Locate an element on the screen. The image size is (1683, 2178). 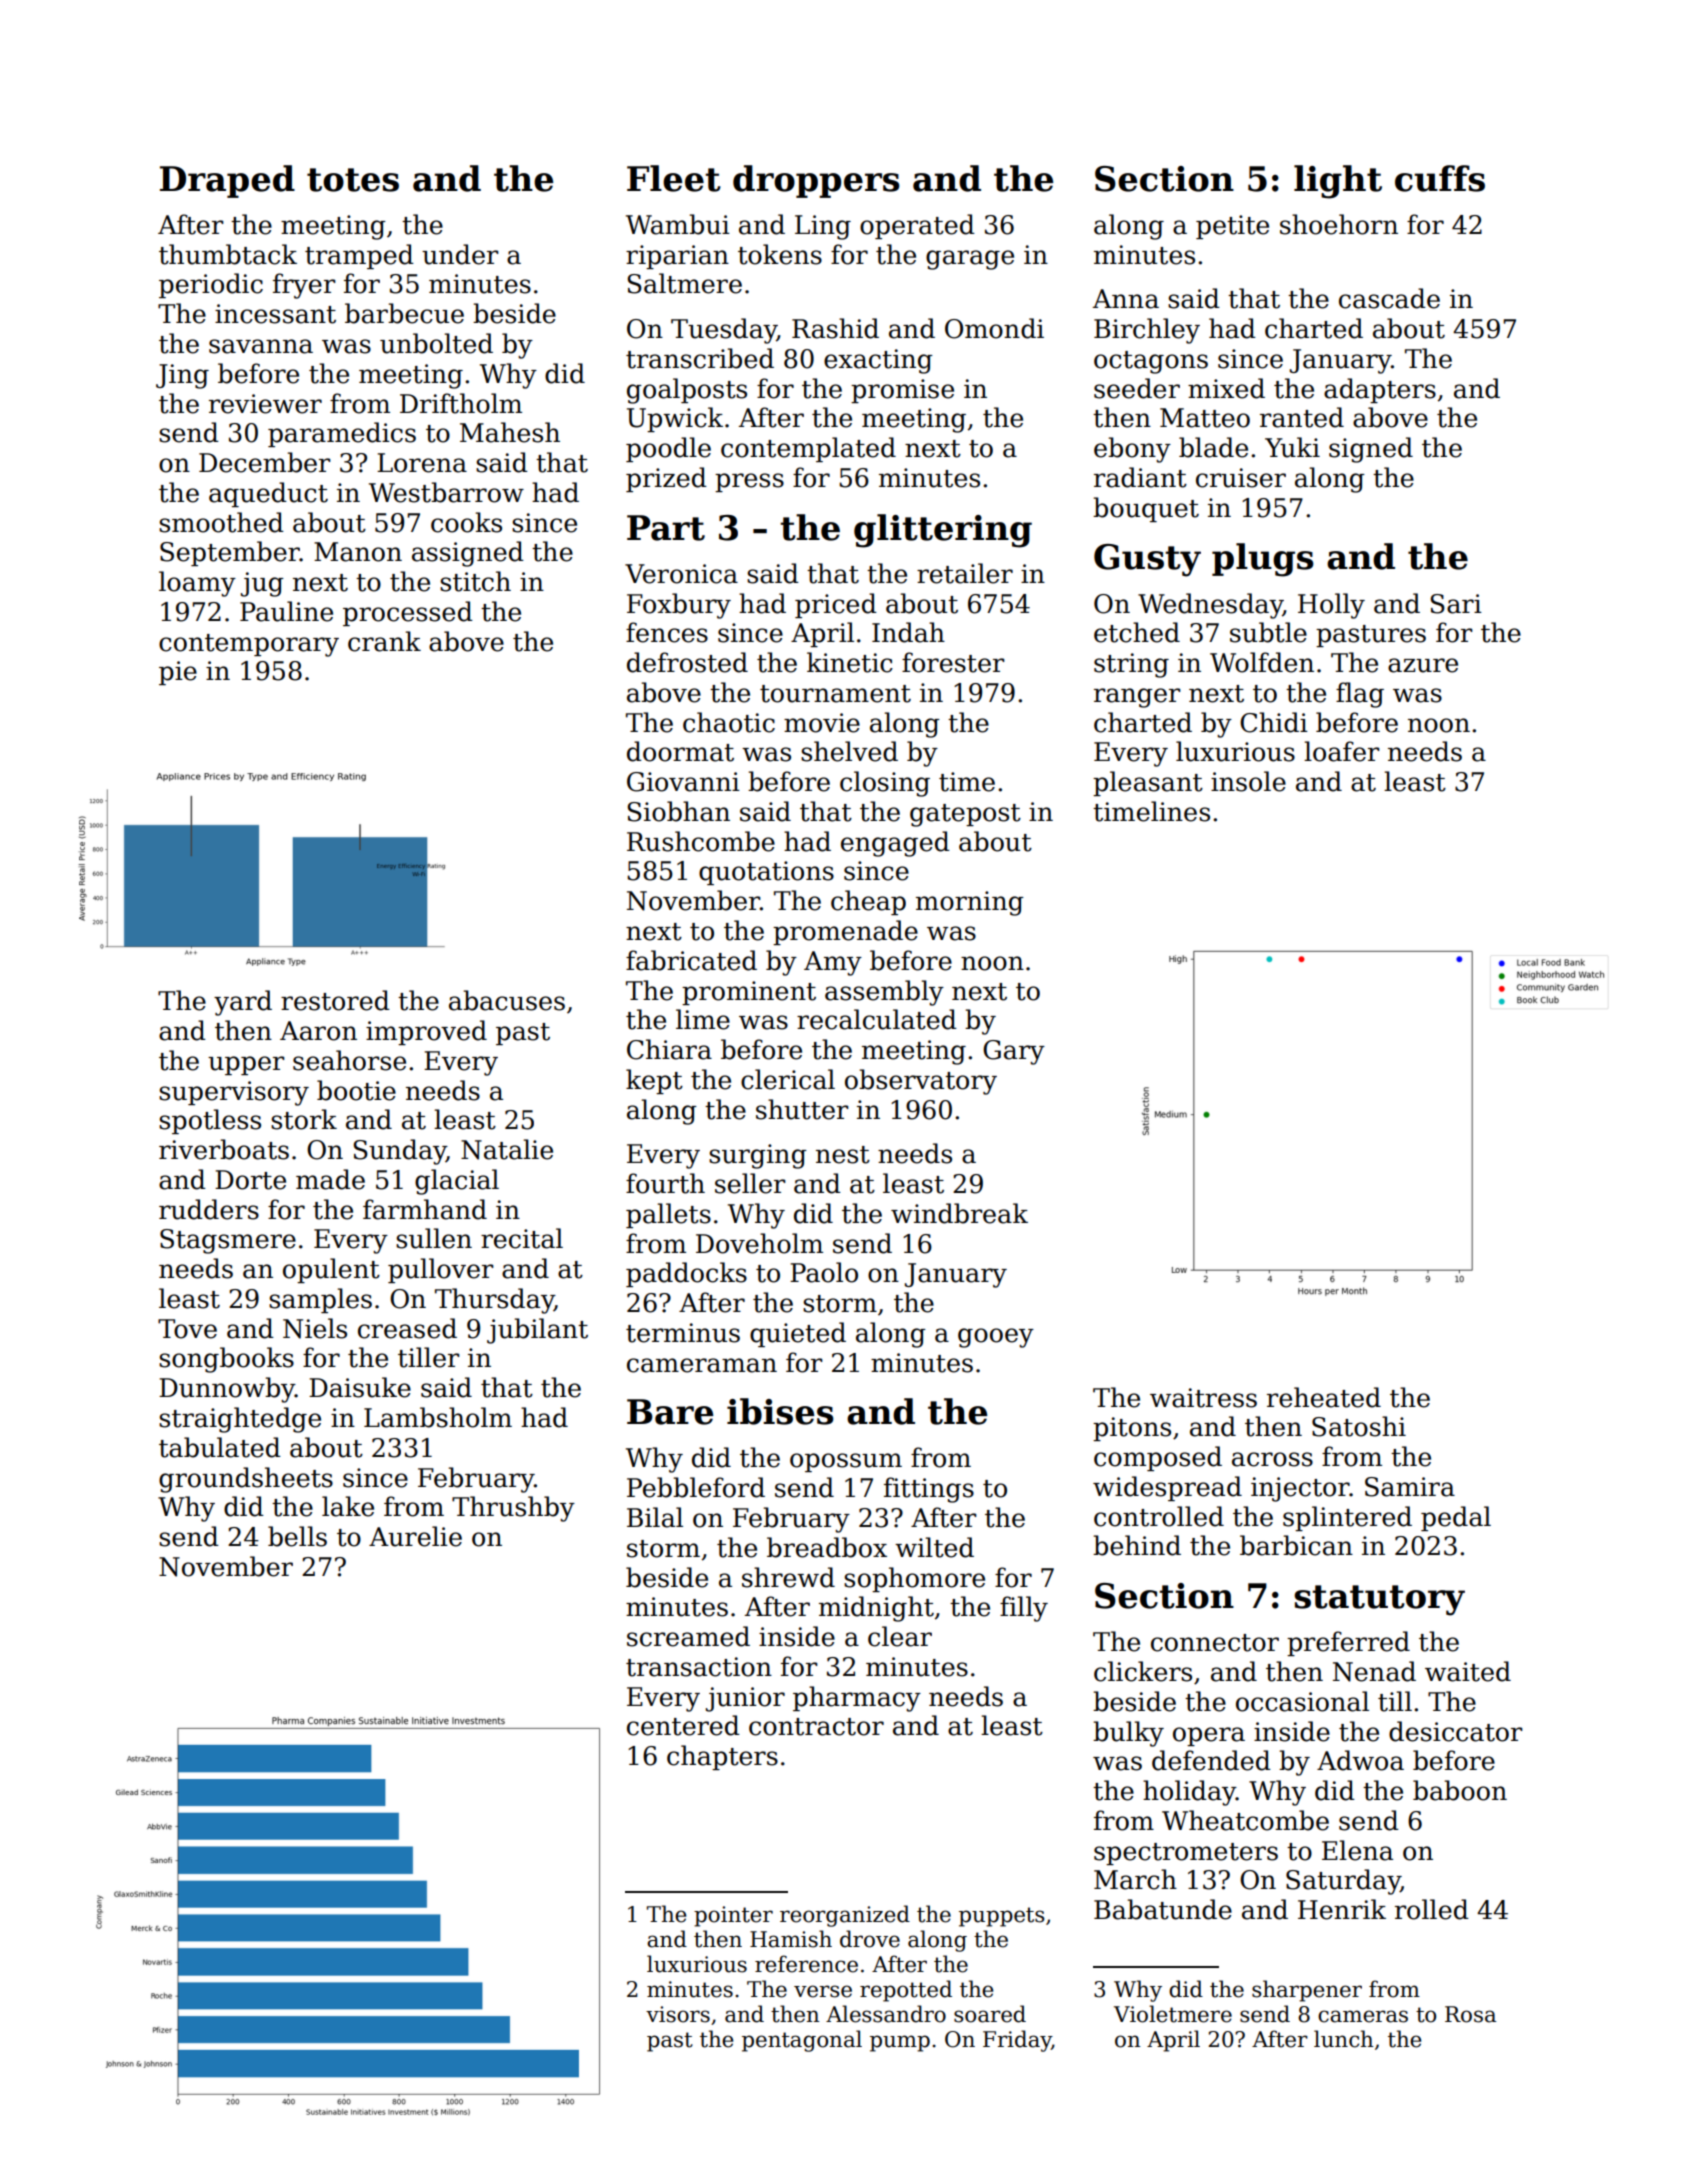
groundsheets is located at coordinates (246, 1480).
